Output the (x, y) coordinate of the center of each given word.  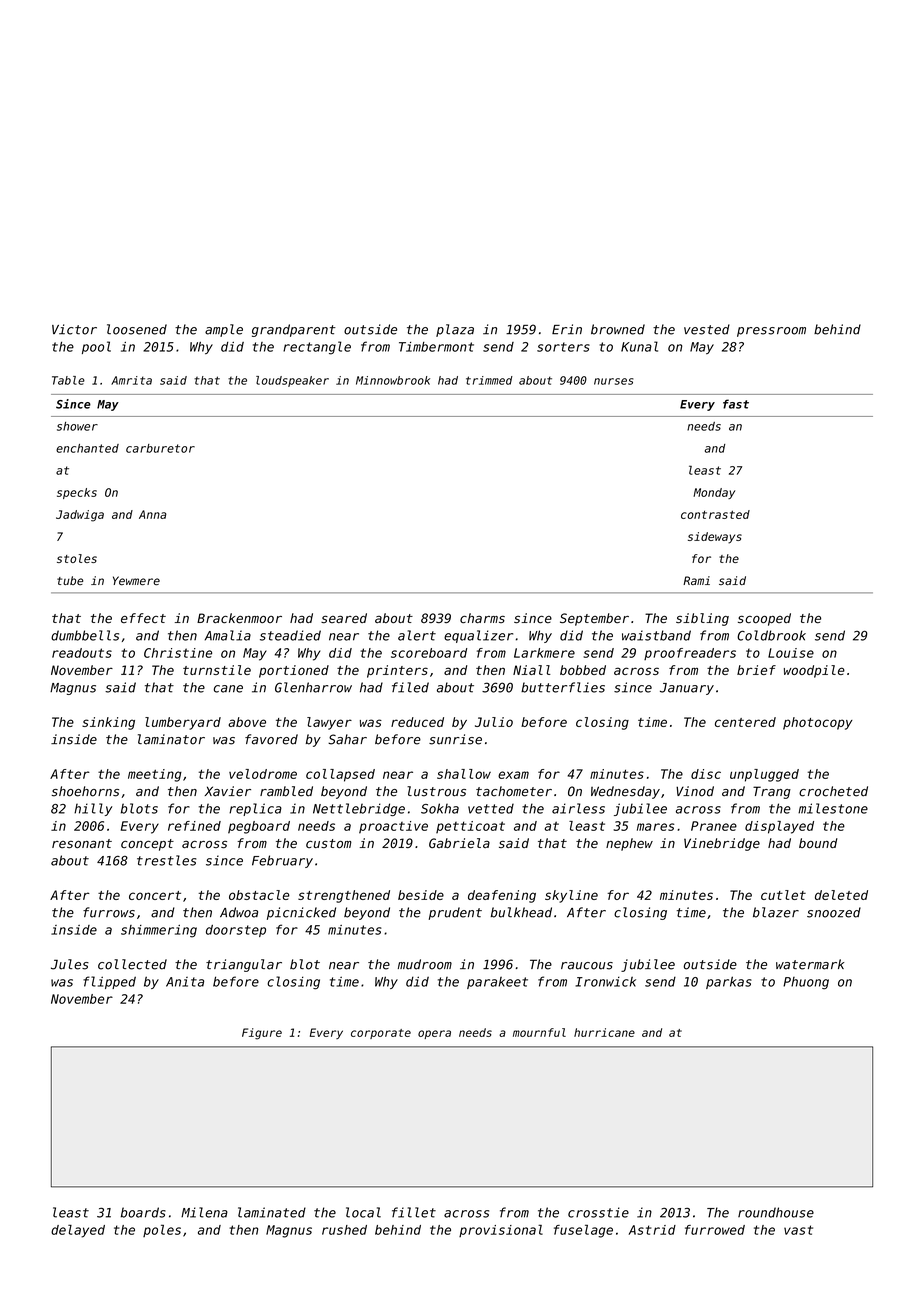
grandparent (294, 330)
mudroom (425, 964)
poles (162, 1230)
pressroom (771, 332)
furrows (109, 912)
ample (224, 330)
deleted (841, 895)
